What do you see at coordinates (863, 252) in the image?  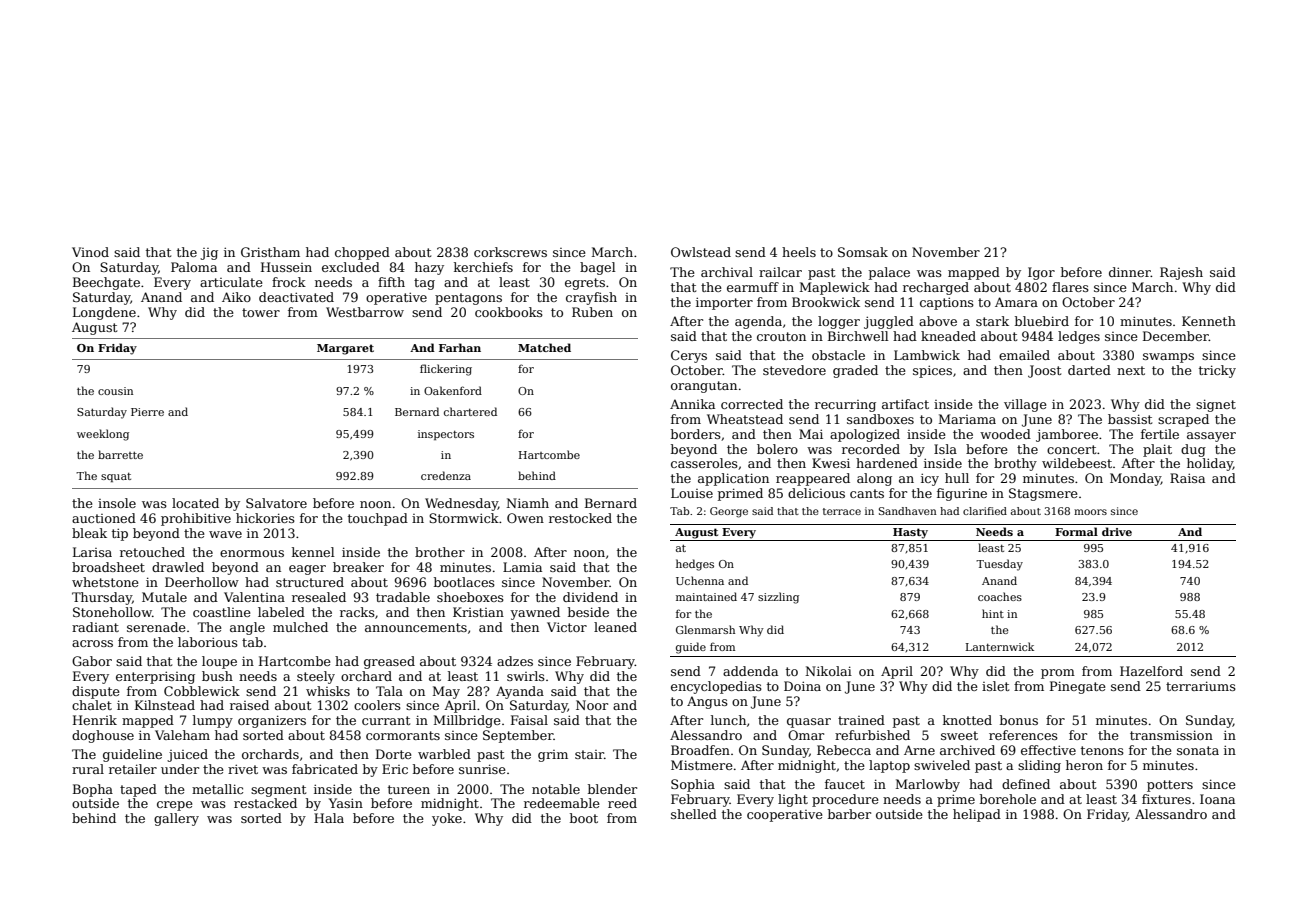 I see `Somsak` at bounding box center [863, 252].
